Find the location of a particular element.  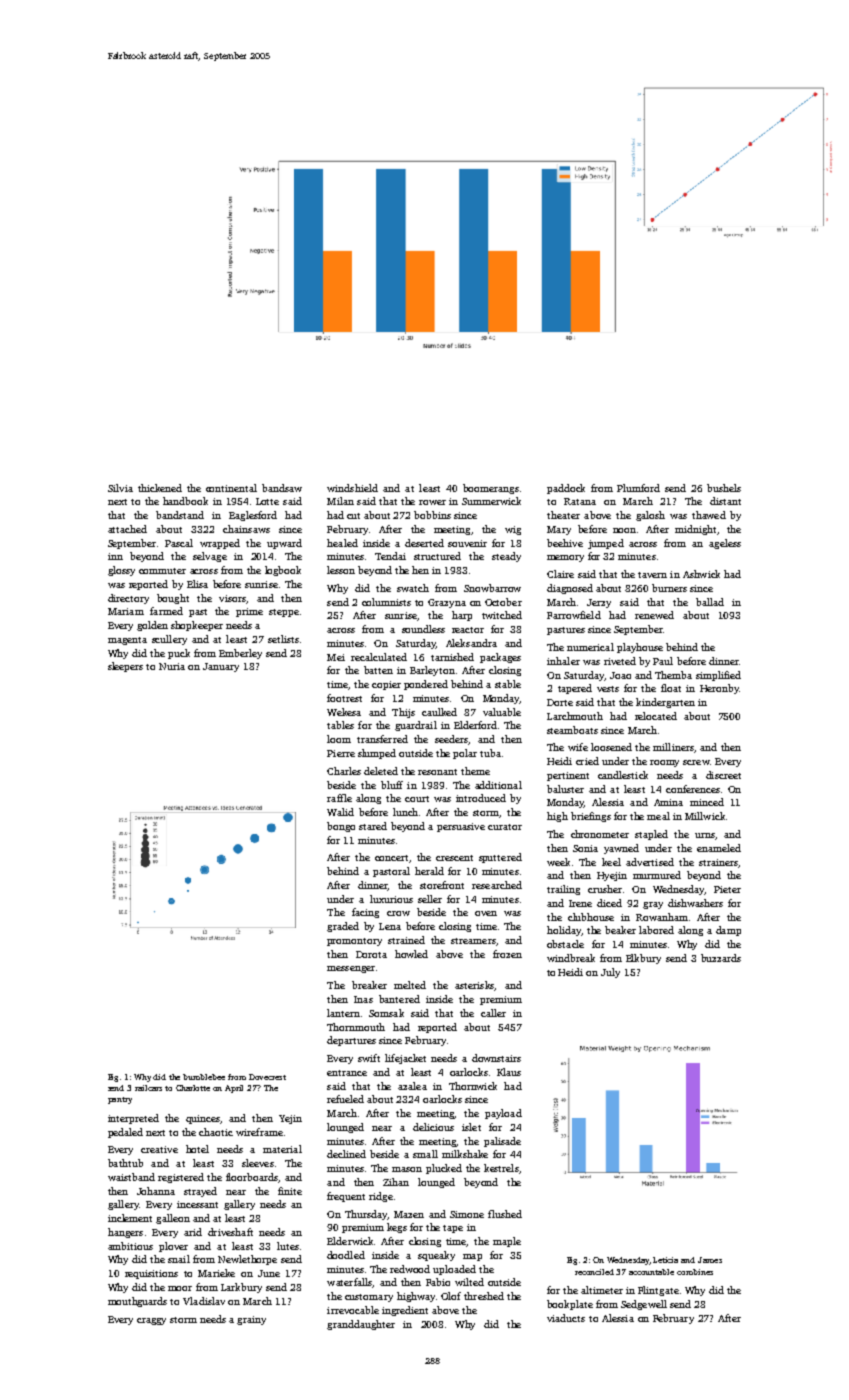

glossy is located at coordinates (121, 571).
